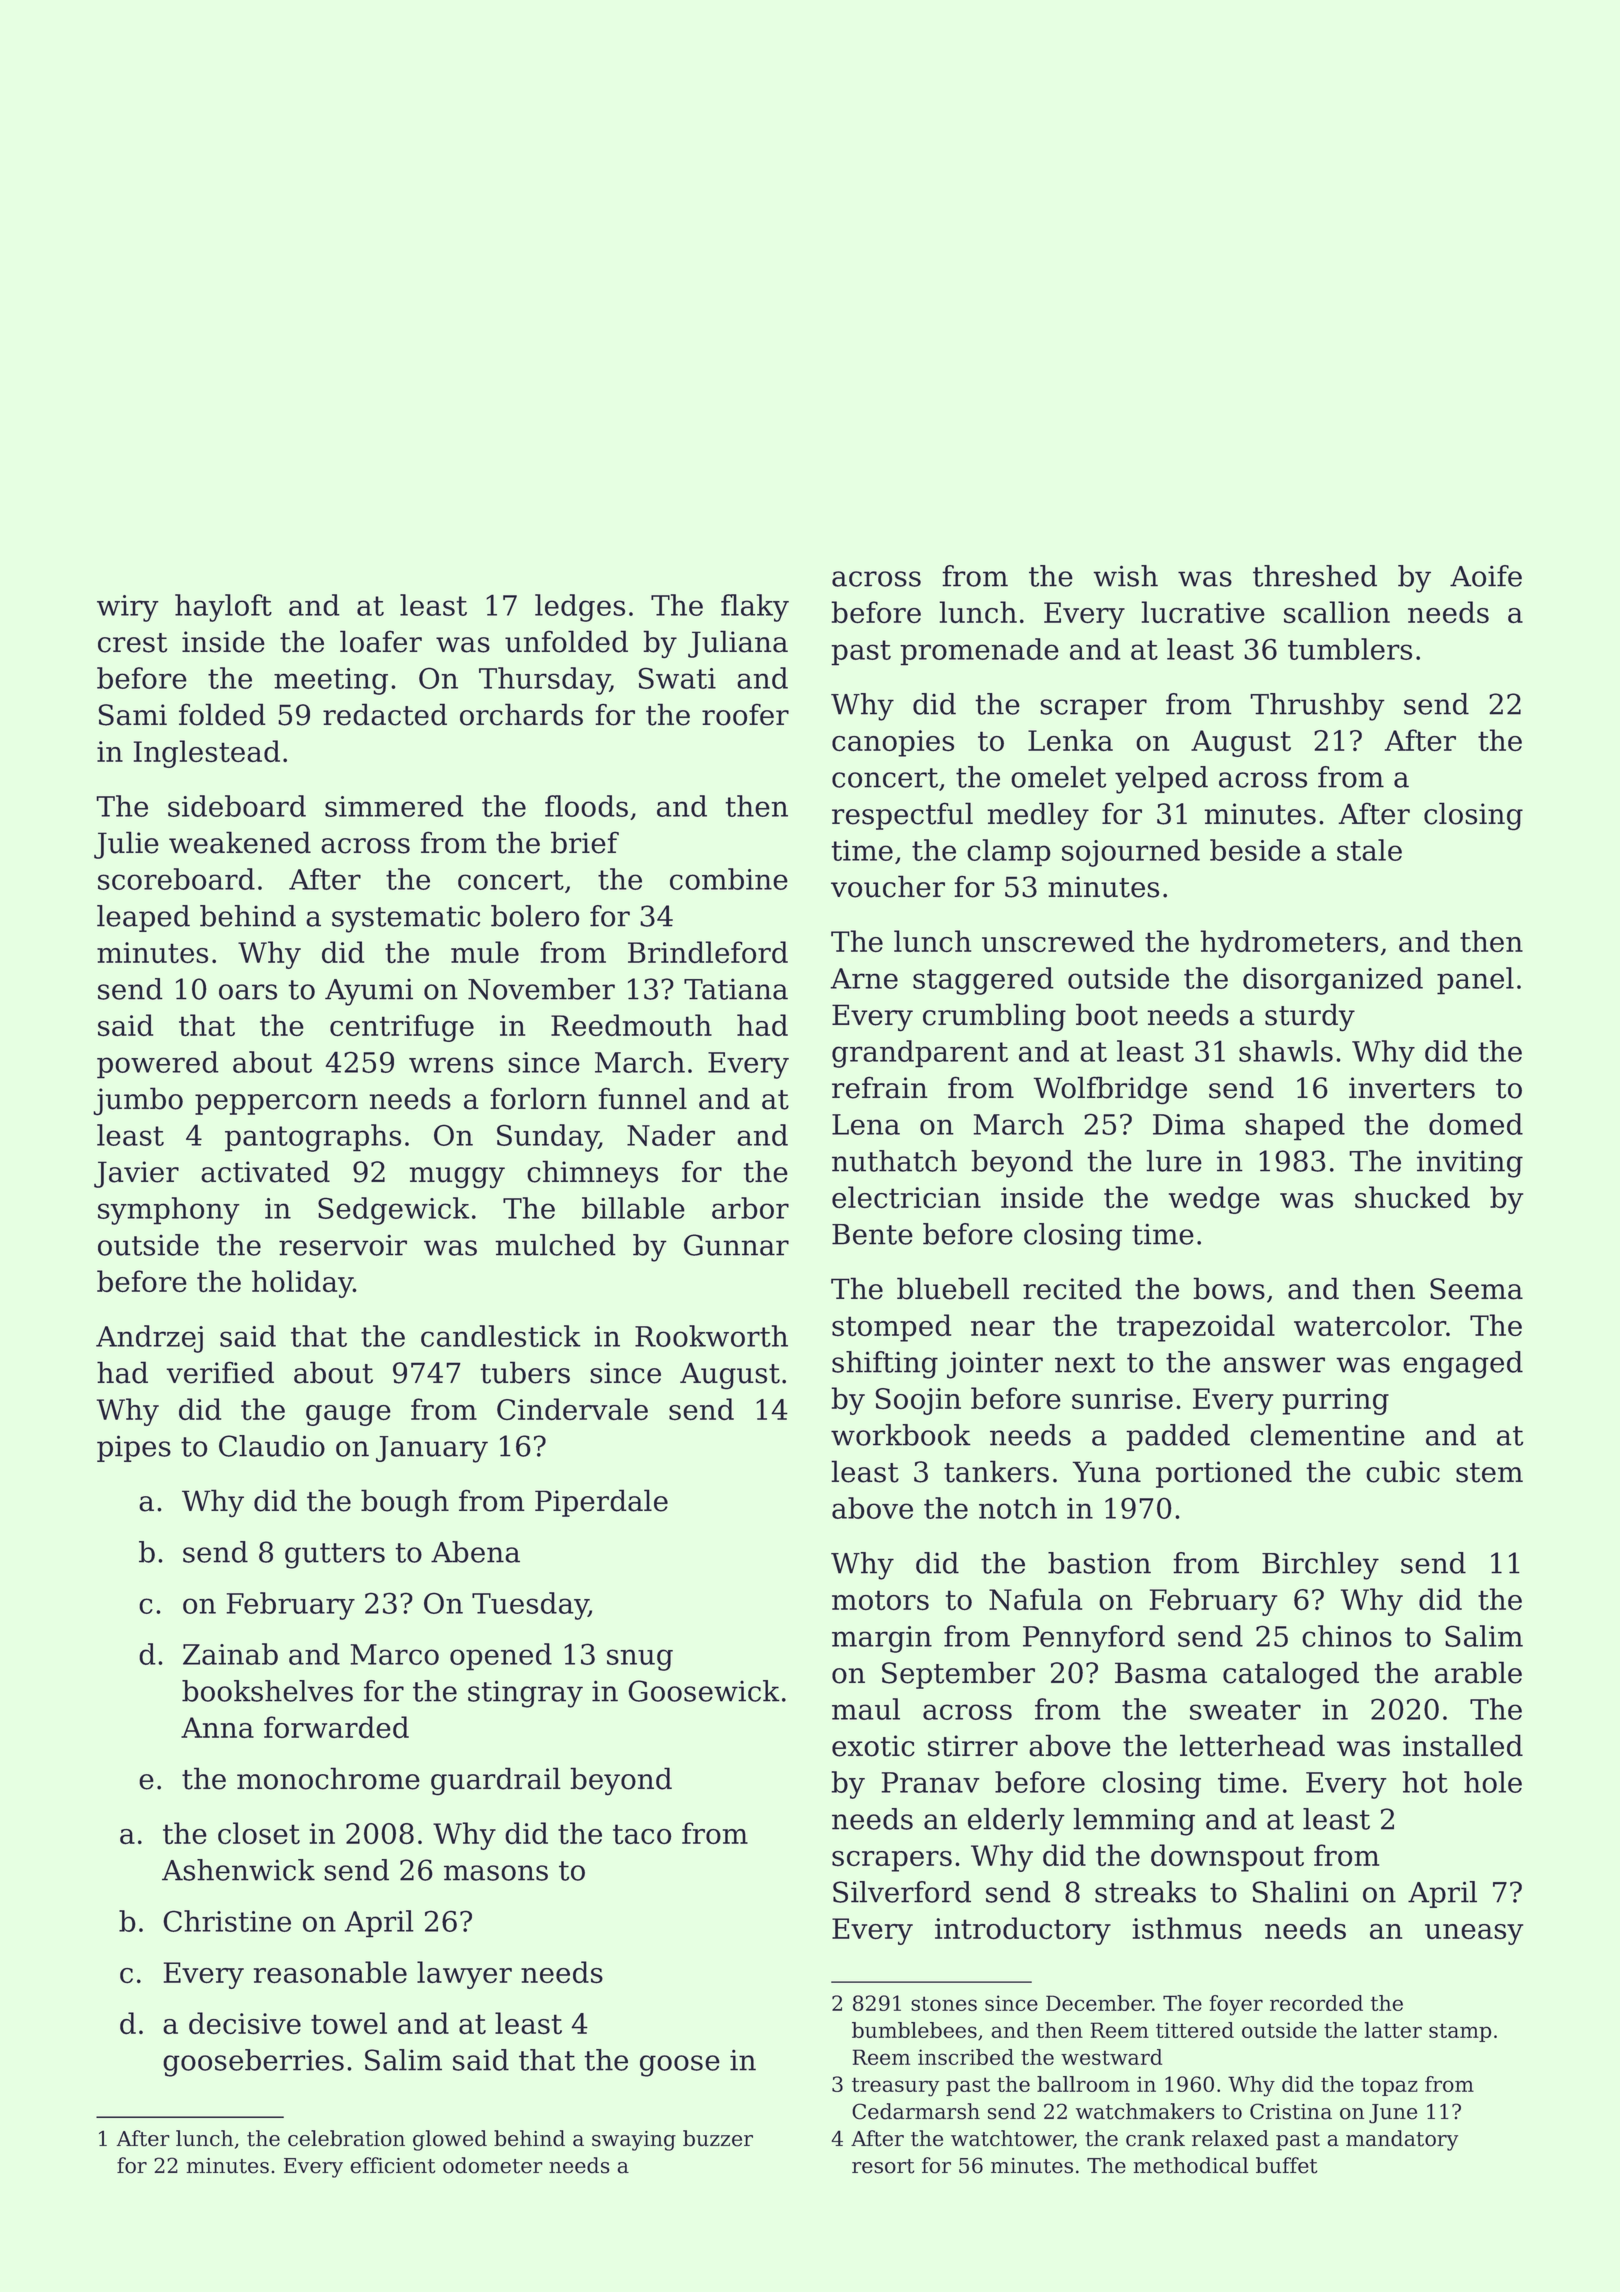 This document has height=2292, width=1620. Describe the element at coordinates (1412, 1197) in the document. I see `shucked` at that location.
